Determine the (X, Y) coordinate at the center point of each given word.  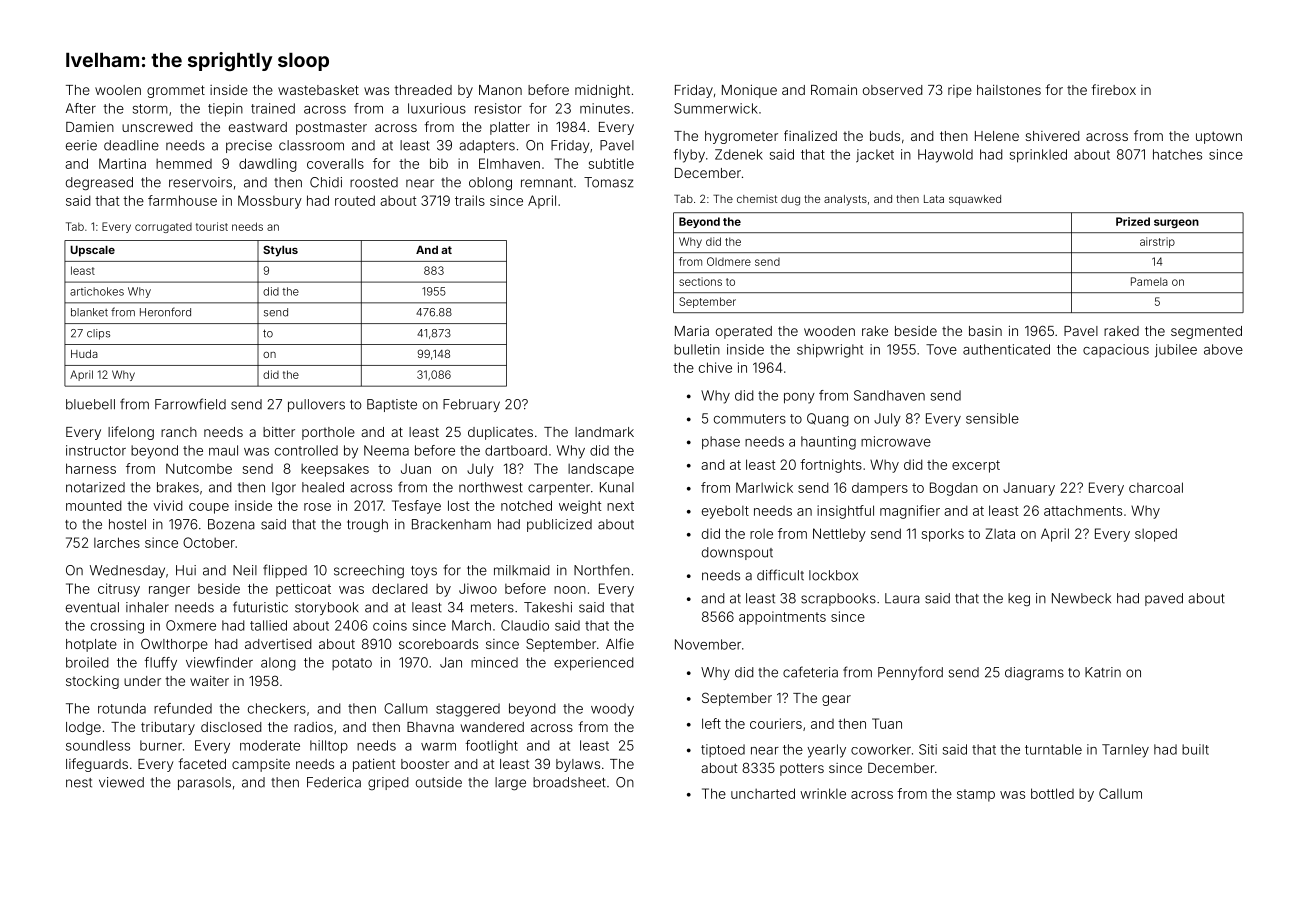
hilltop (329, 747)
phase (721, 443)
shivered (1052, 136)
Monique (749, 91)
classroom (311, 145)
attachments (1083, 510)
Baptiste (392, 405)
